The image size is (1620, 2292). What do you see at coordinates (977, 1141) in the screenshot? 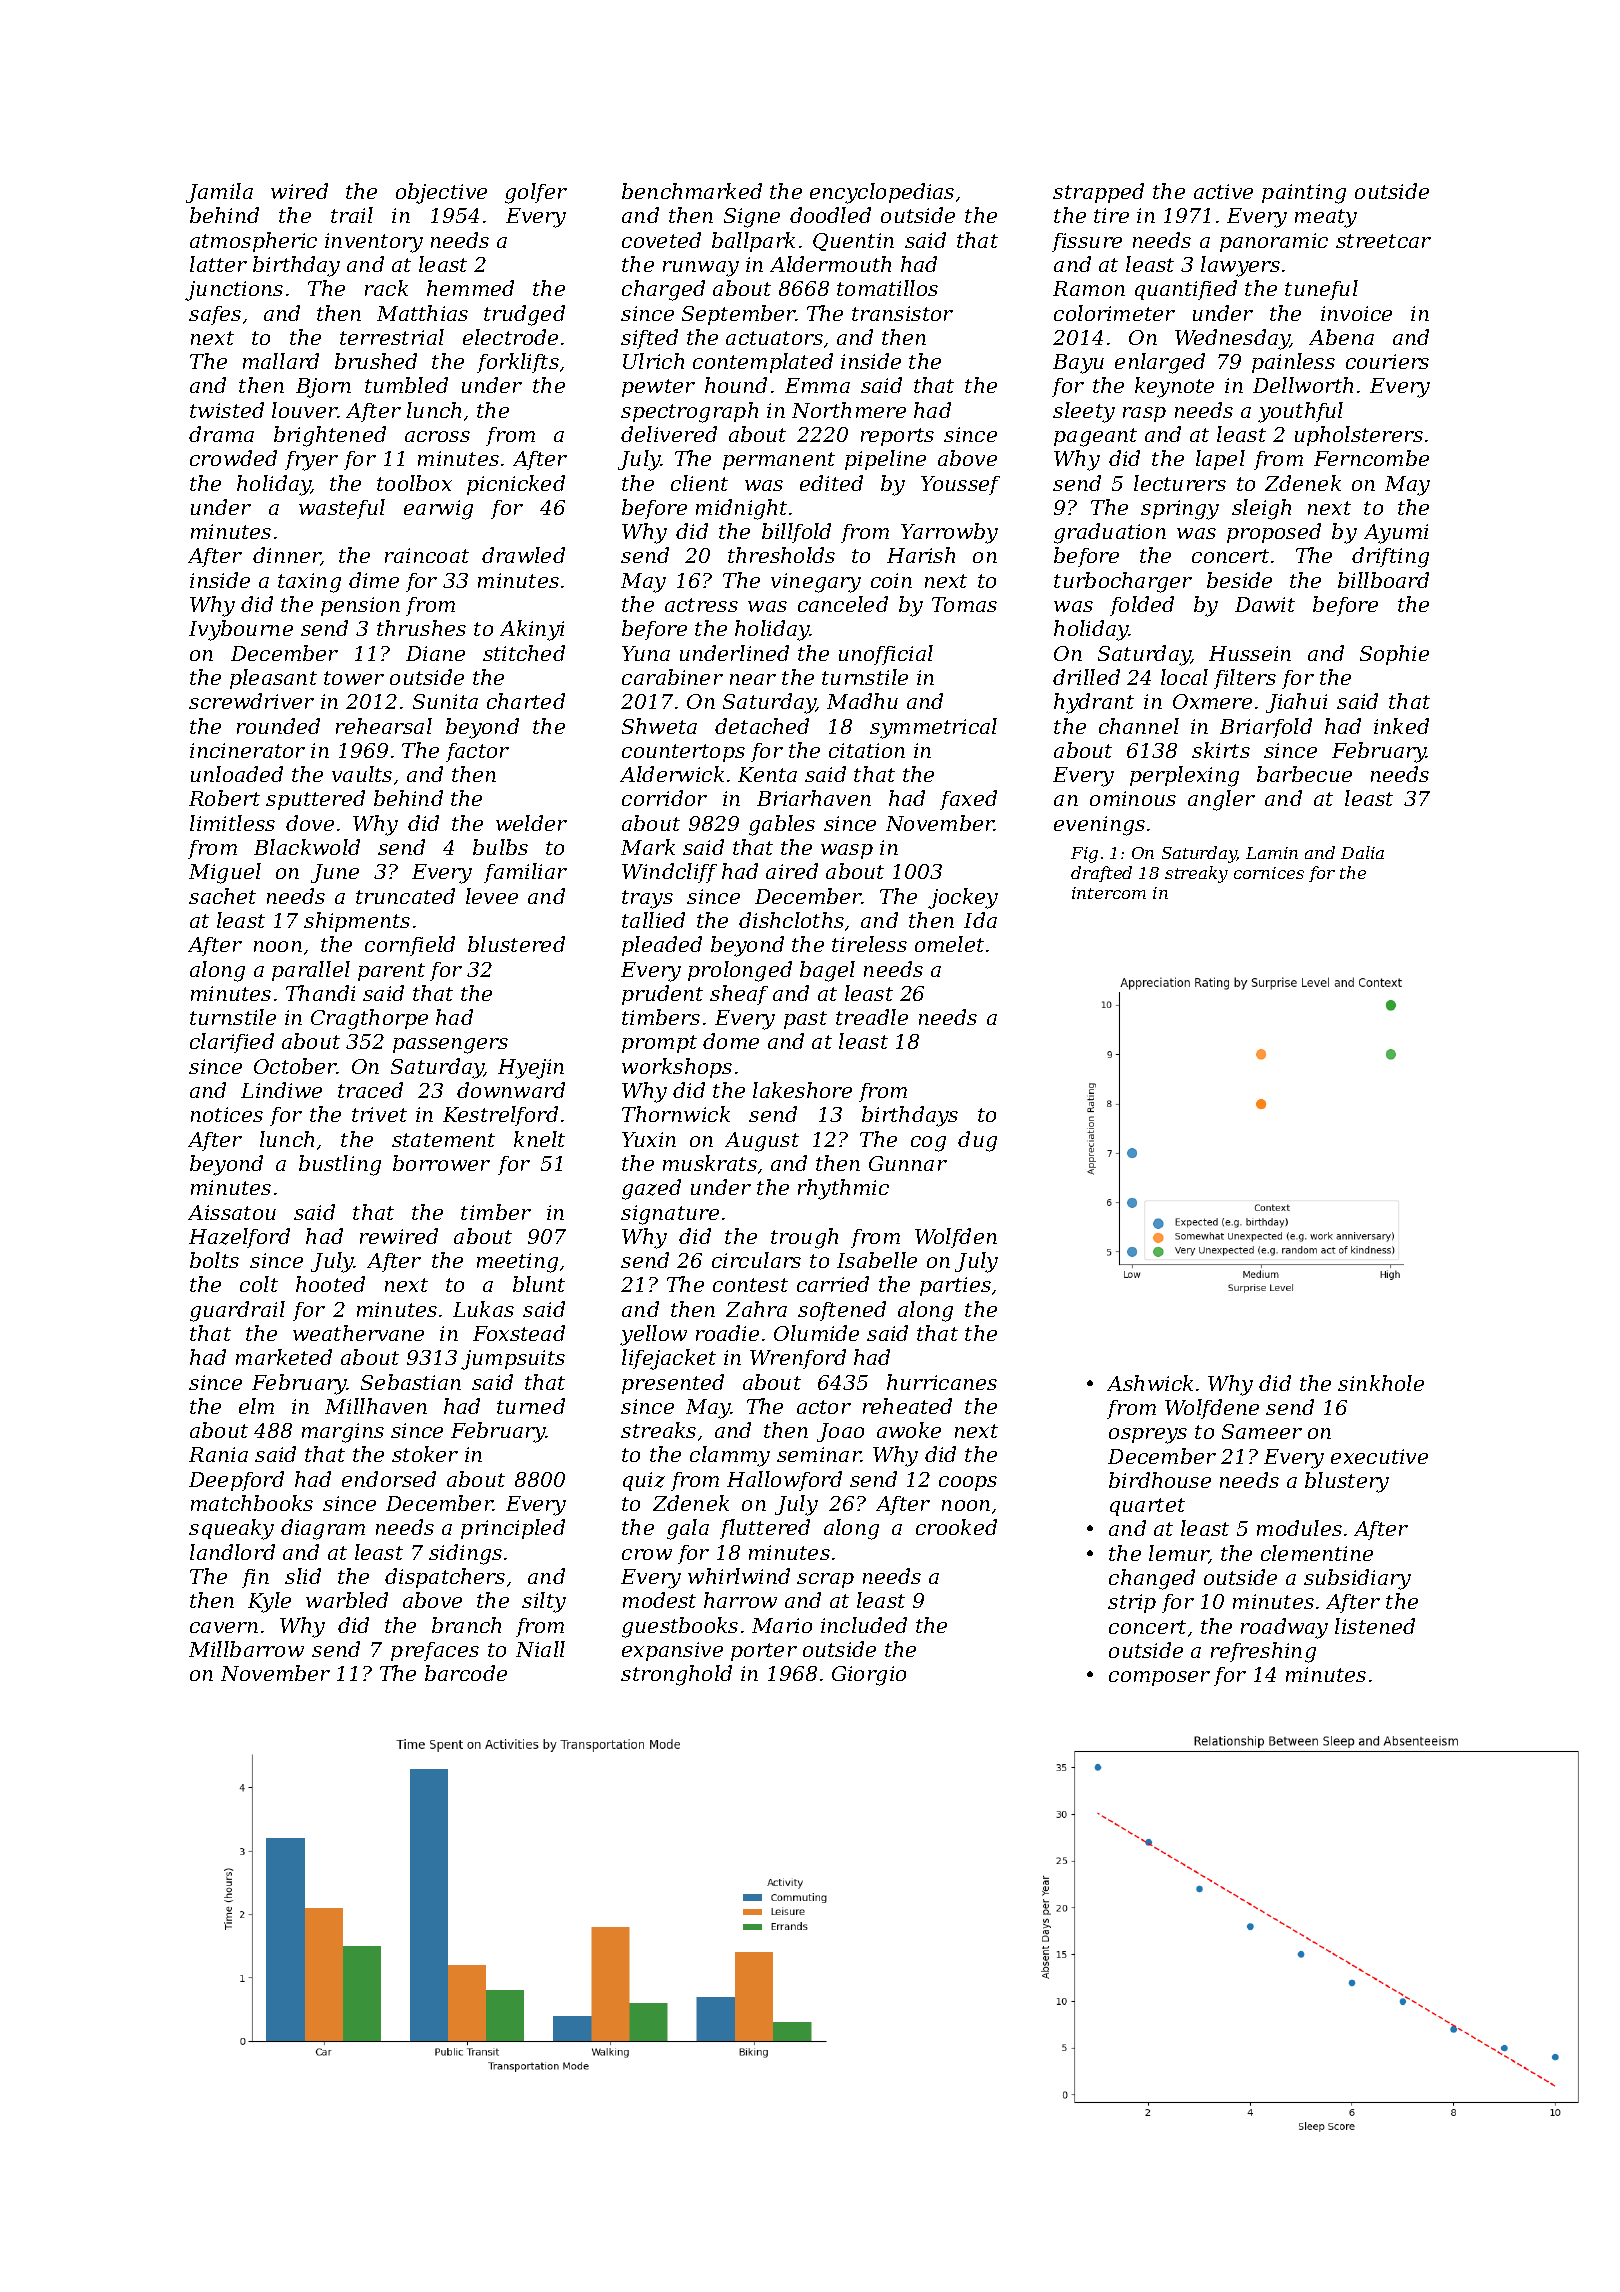
I see `dug` at bounding box center [977, 1141].
